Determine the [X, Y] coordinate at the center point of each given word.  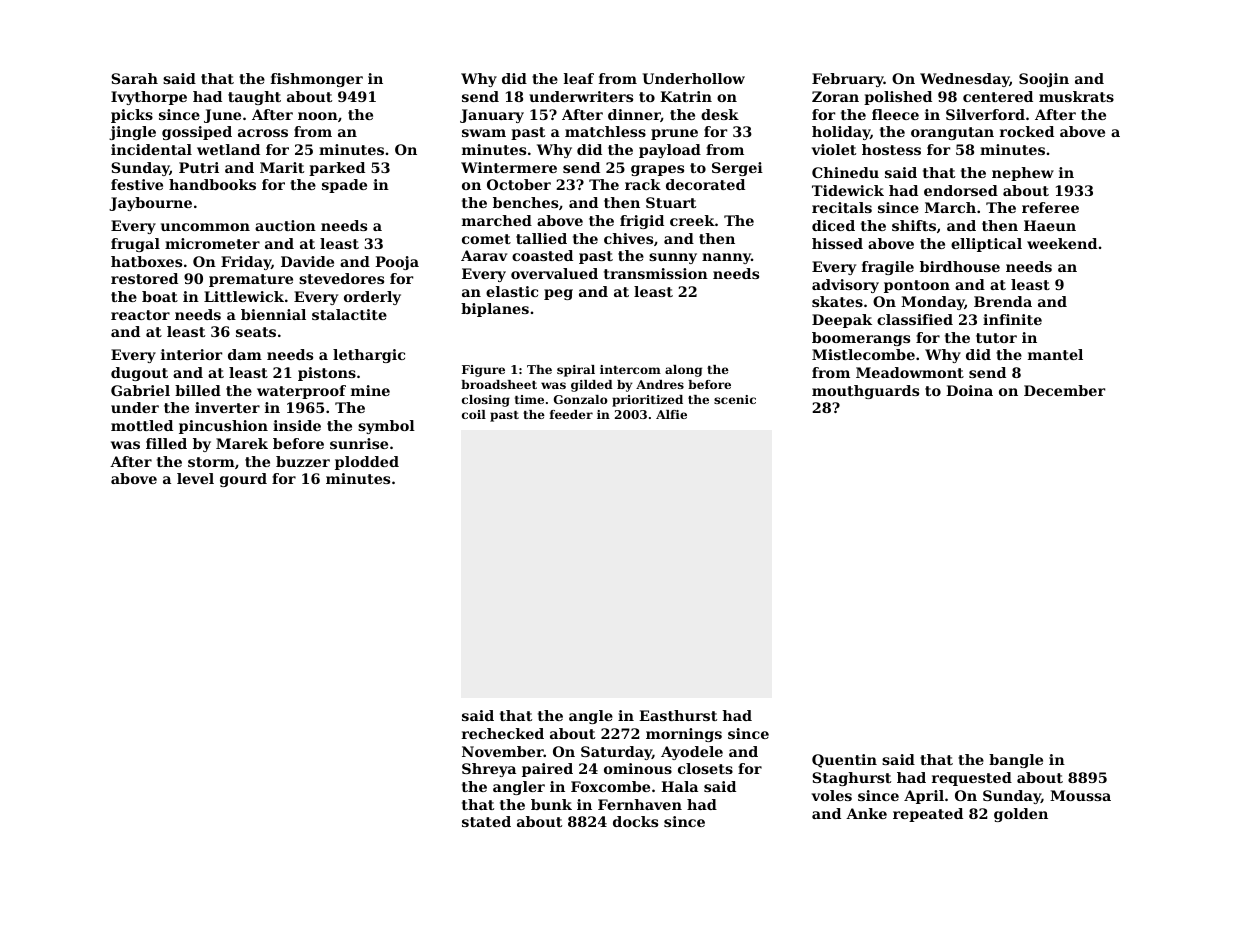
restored [144, 278]
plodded [367, 463]
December [1064, 390]
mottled [142, 425]
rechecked [503, 733]
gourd [243, 480]
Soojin [1044, 80]
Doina [969, 390]
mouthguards [865, 392]
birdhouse [960, 266]
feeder [571, 414]
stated [486, 821]
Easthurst [678, 715]
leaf [579, 78]
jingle [132, 133]
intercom [630, 369]
